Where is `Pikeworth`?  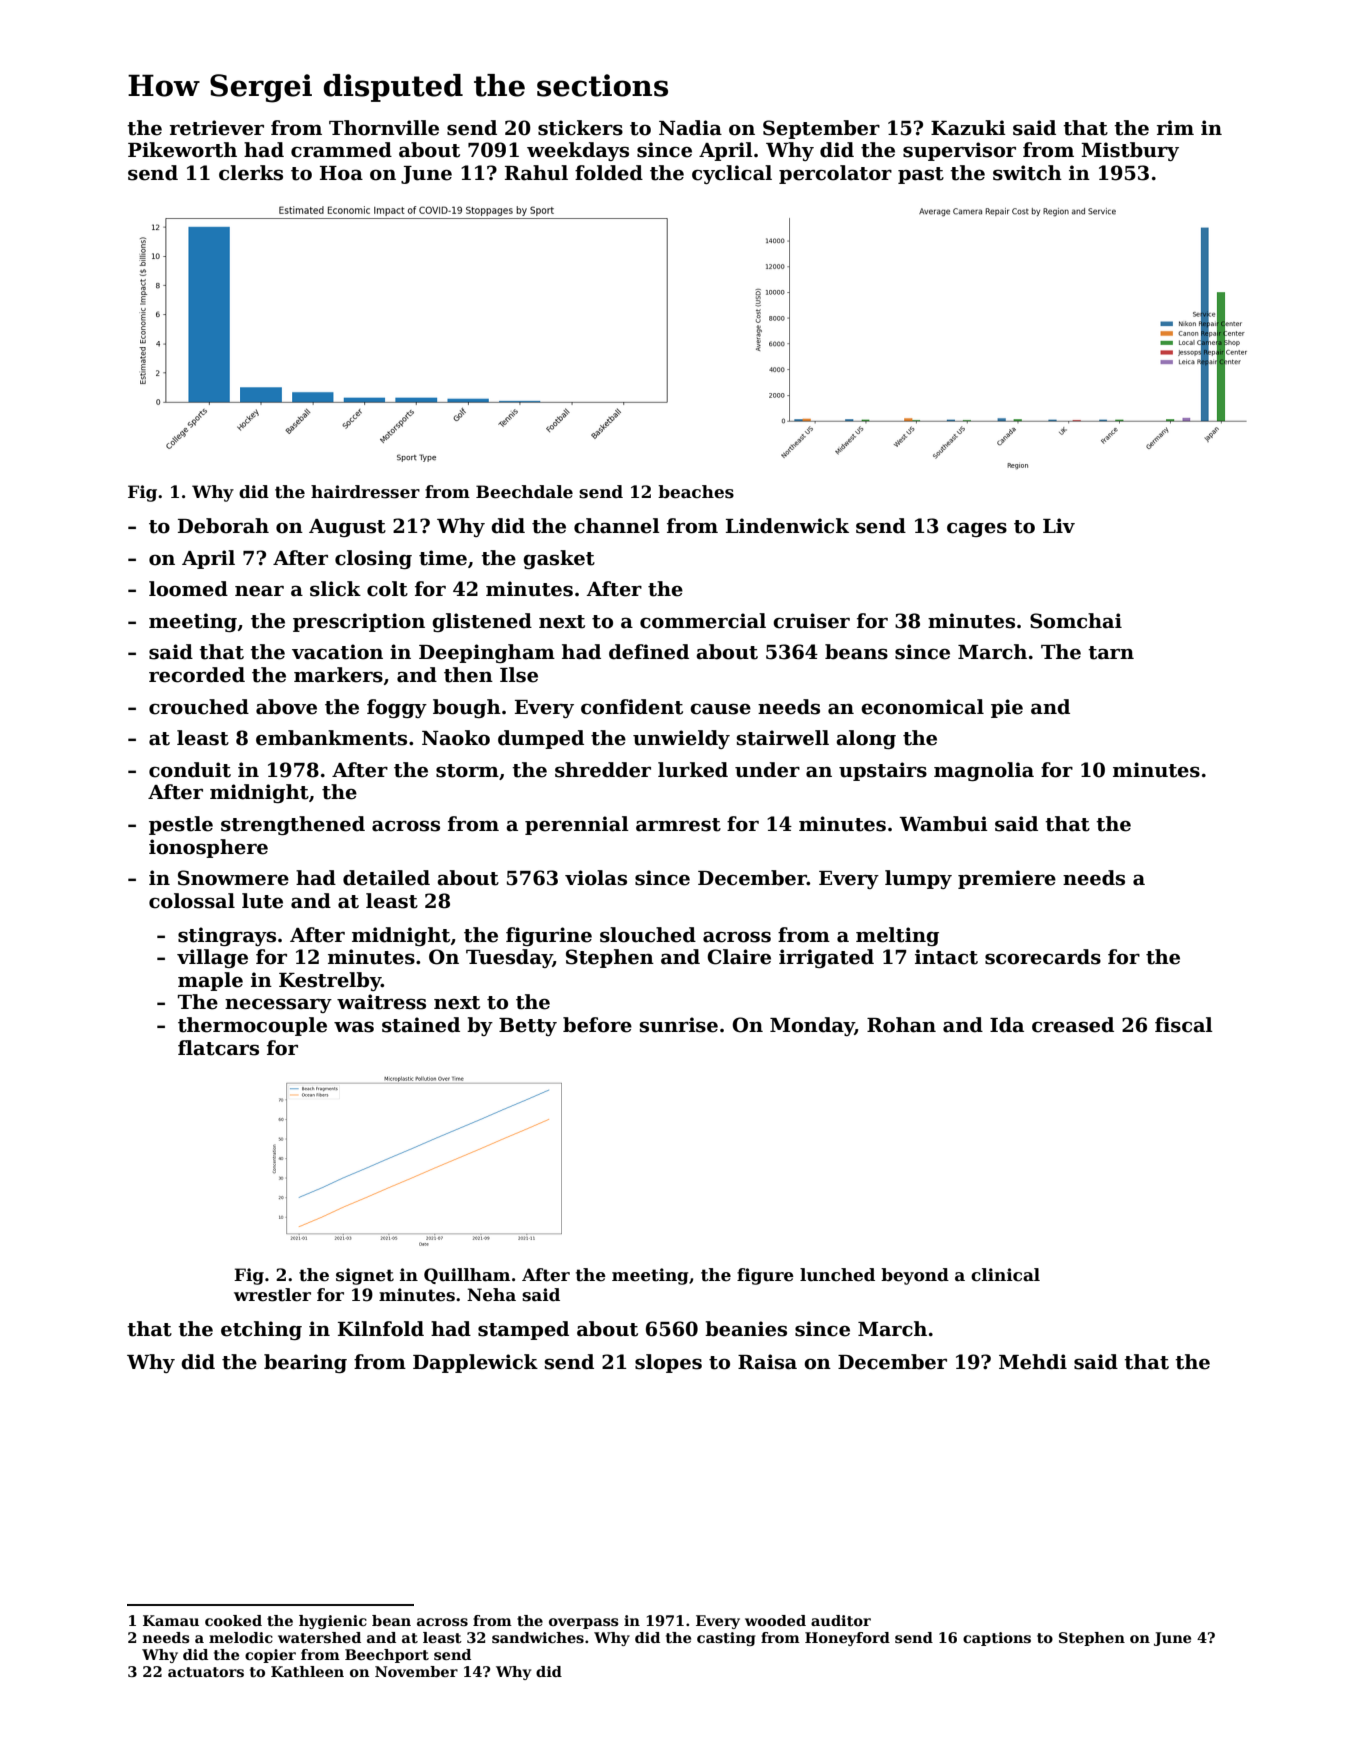 Pikeworth is located at coordinates (182, 150).
